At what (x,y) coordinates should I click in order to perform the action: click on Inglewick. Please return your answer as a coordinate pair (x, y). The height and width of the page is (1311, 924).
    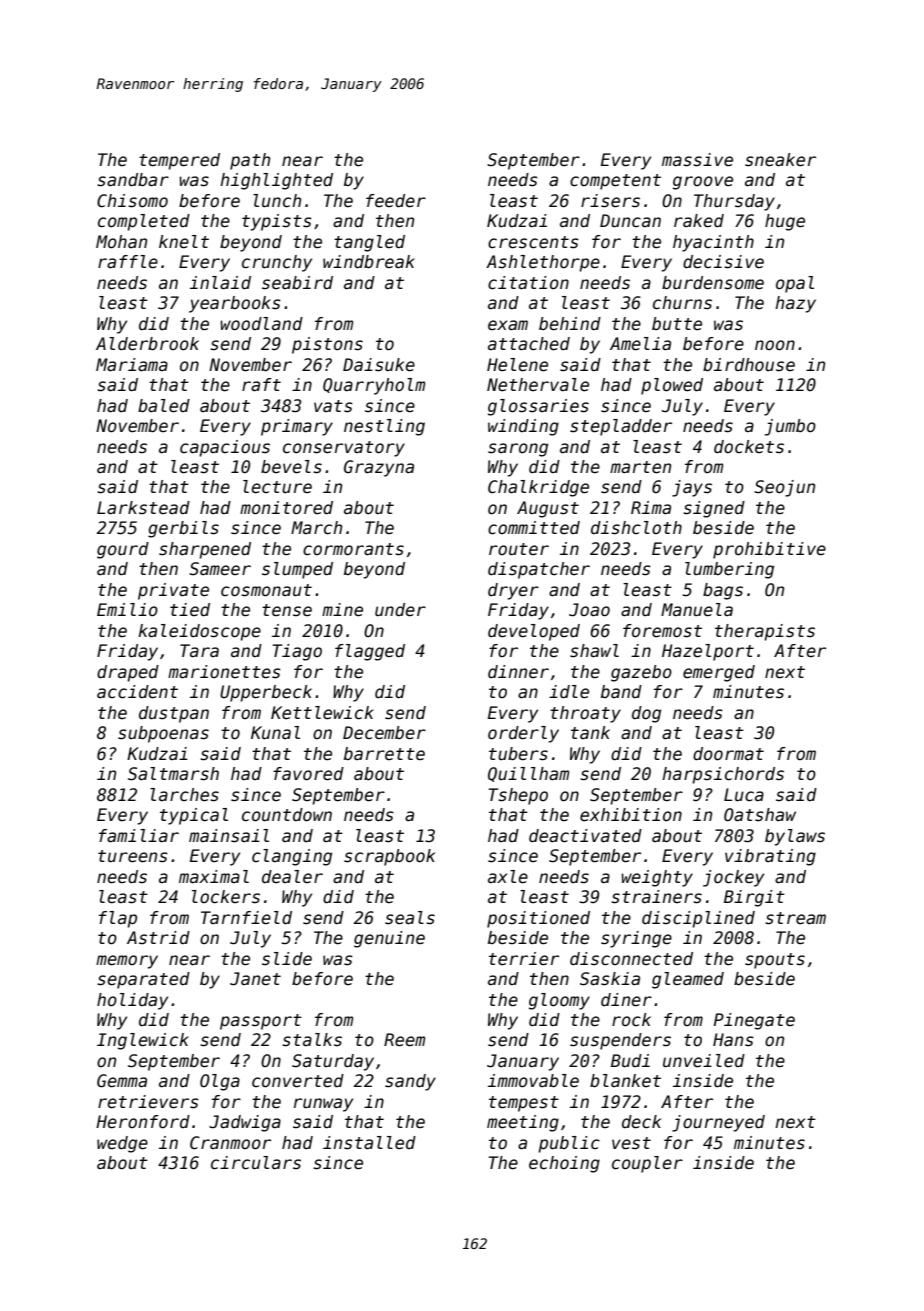
    Looking at the image, I should click on (143, 1041).
